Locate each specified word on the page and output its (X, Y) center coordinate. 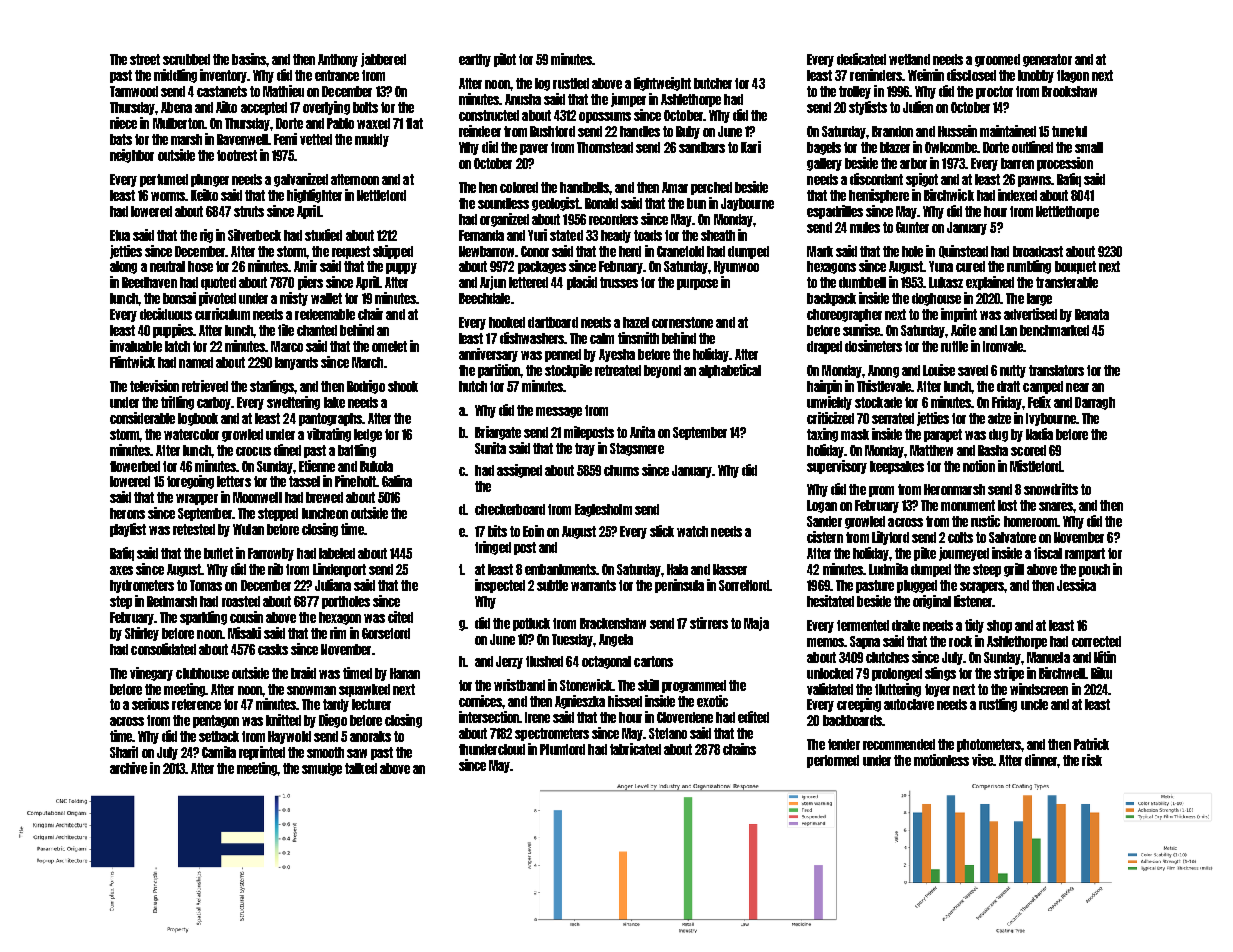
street (145, 59)
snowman (311, 690)
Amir (305, 266)
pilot (505, 60)
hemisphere (879, 196)
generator (1047, 60)
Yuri (537, 235)
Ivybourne (1051, 419)
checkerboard (510, 509)
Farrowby (271, 554)
